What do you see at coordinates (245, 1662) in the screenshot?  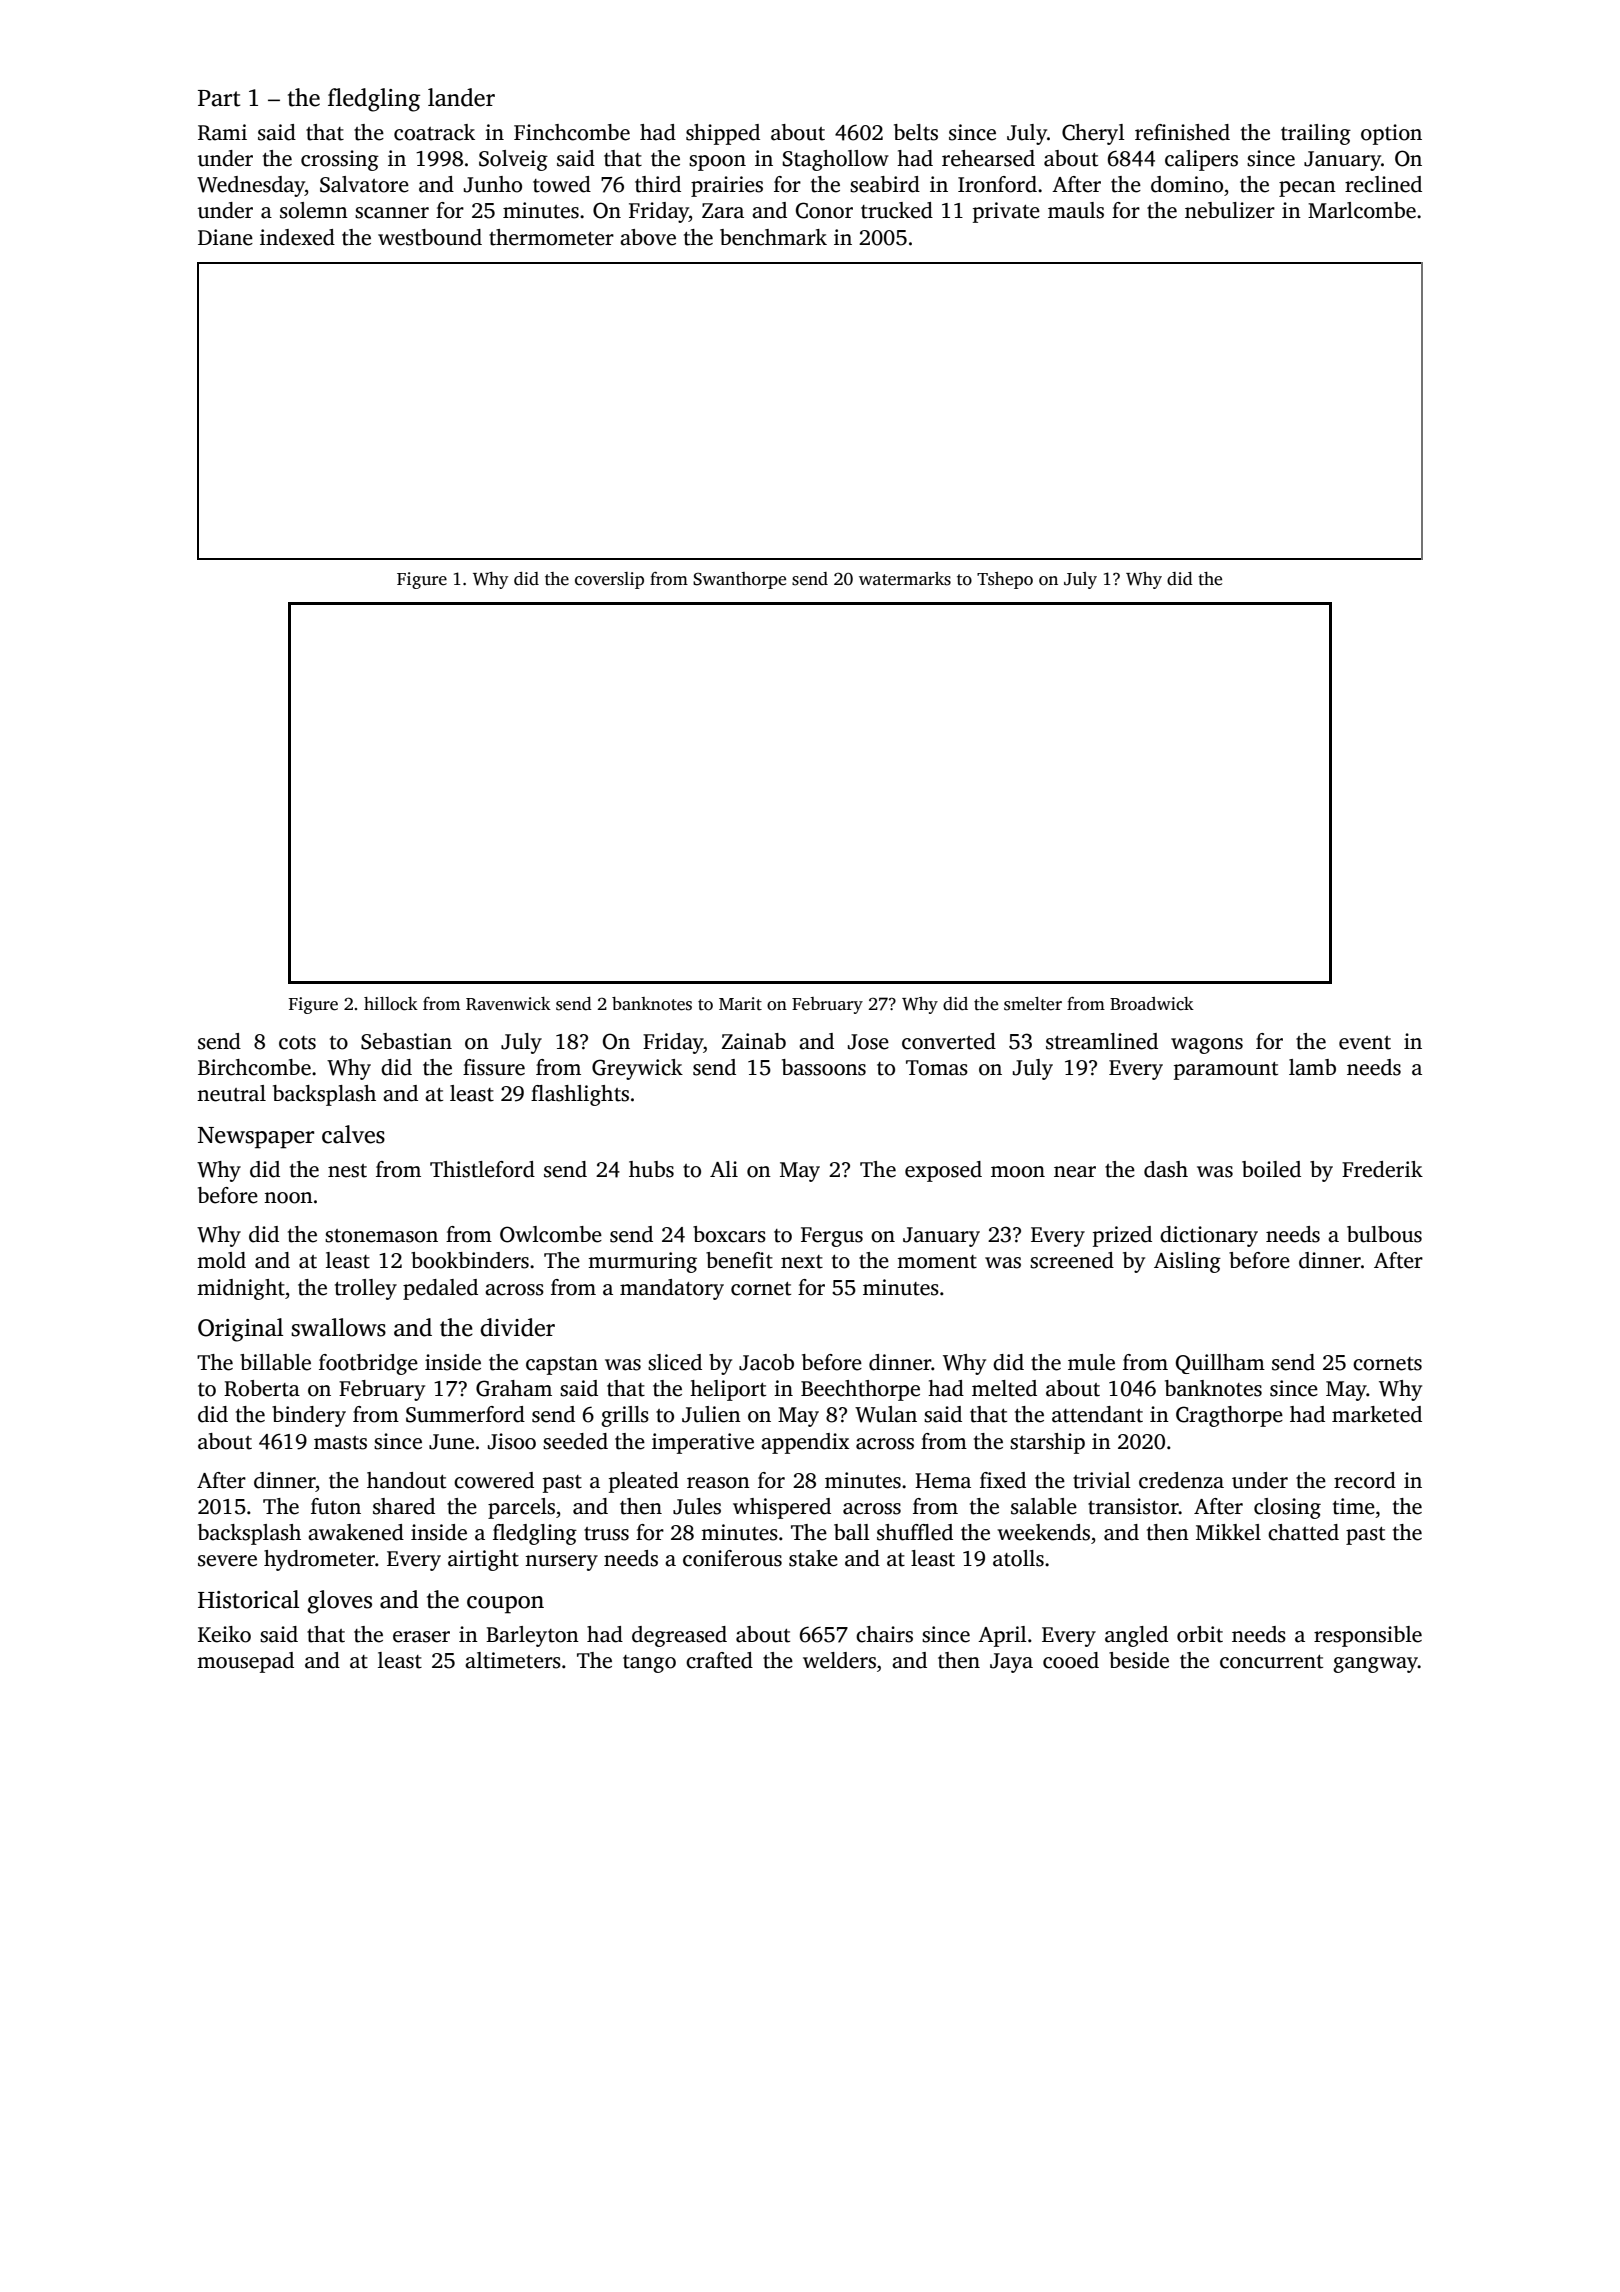 I see `mousepad` at bounding box center [245, 1662].
